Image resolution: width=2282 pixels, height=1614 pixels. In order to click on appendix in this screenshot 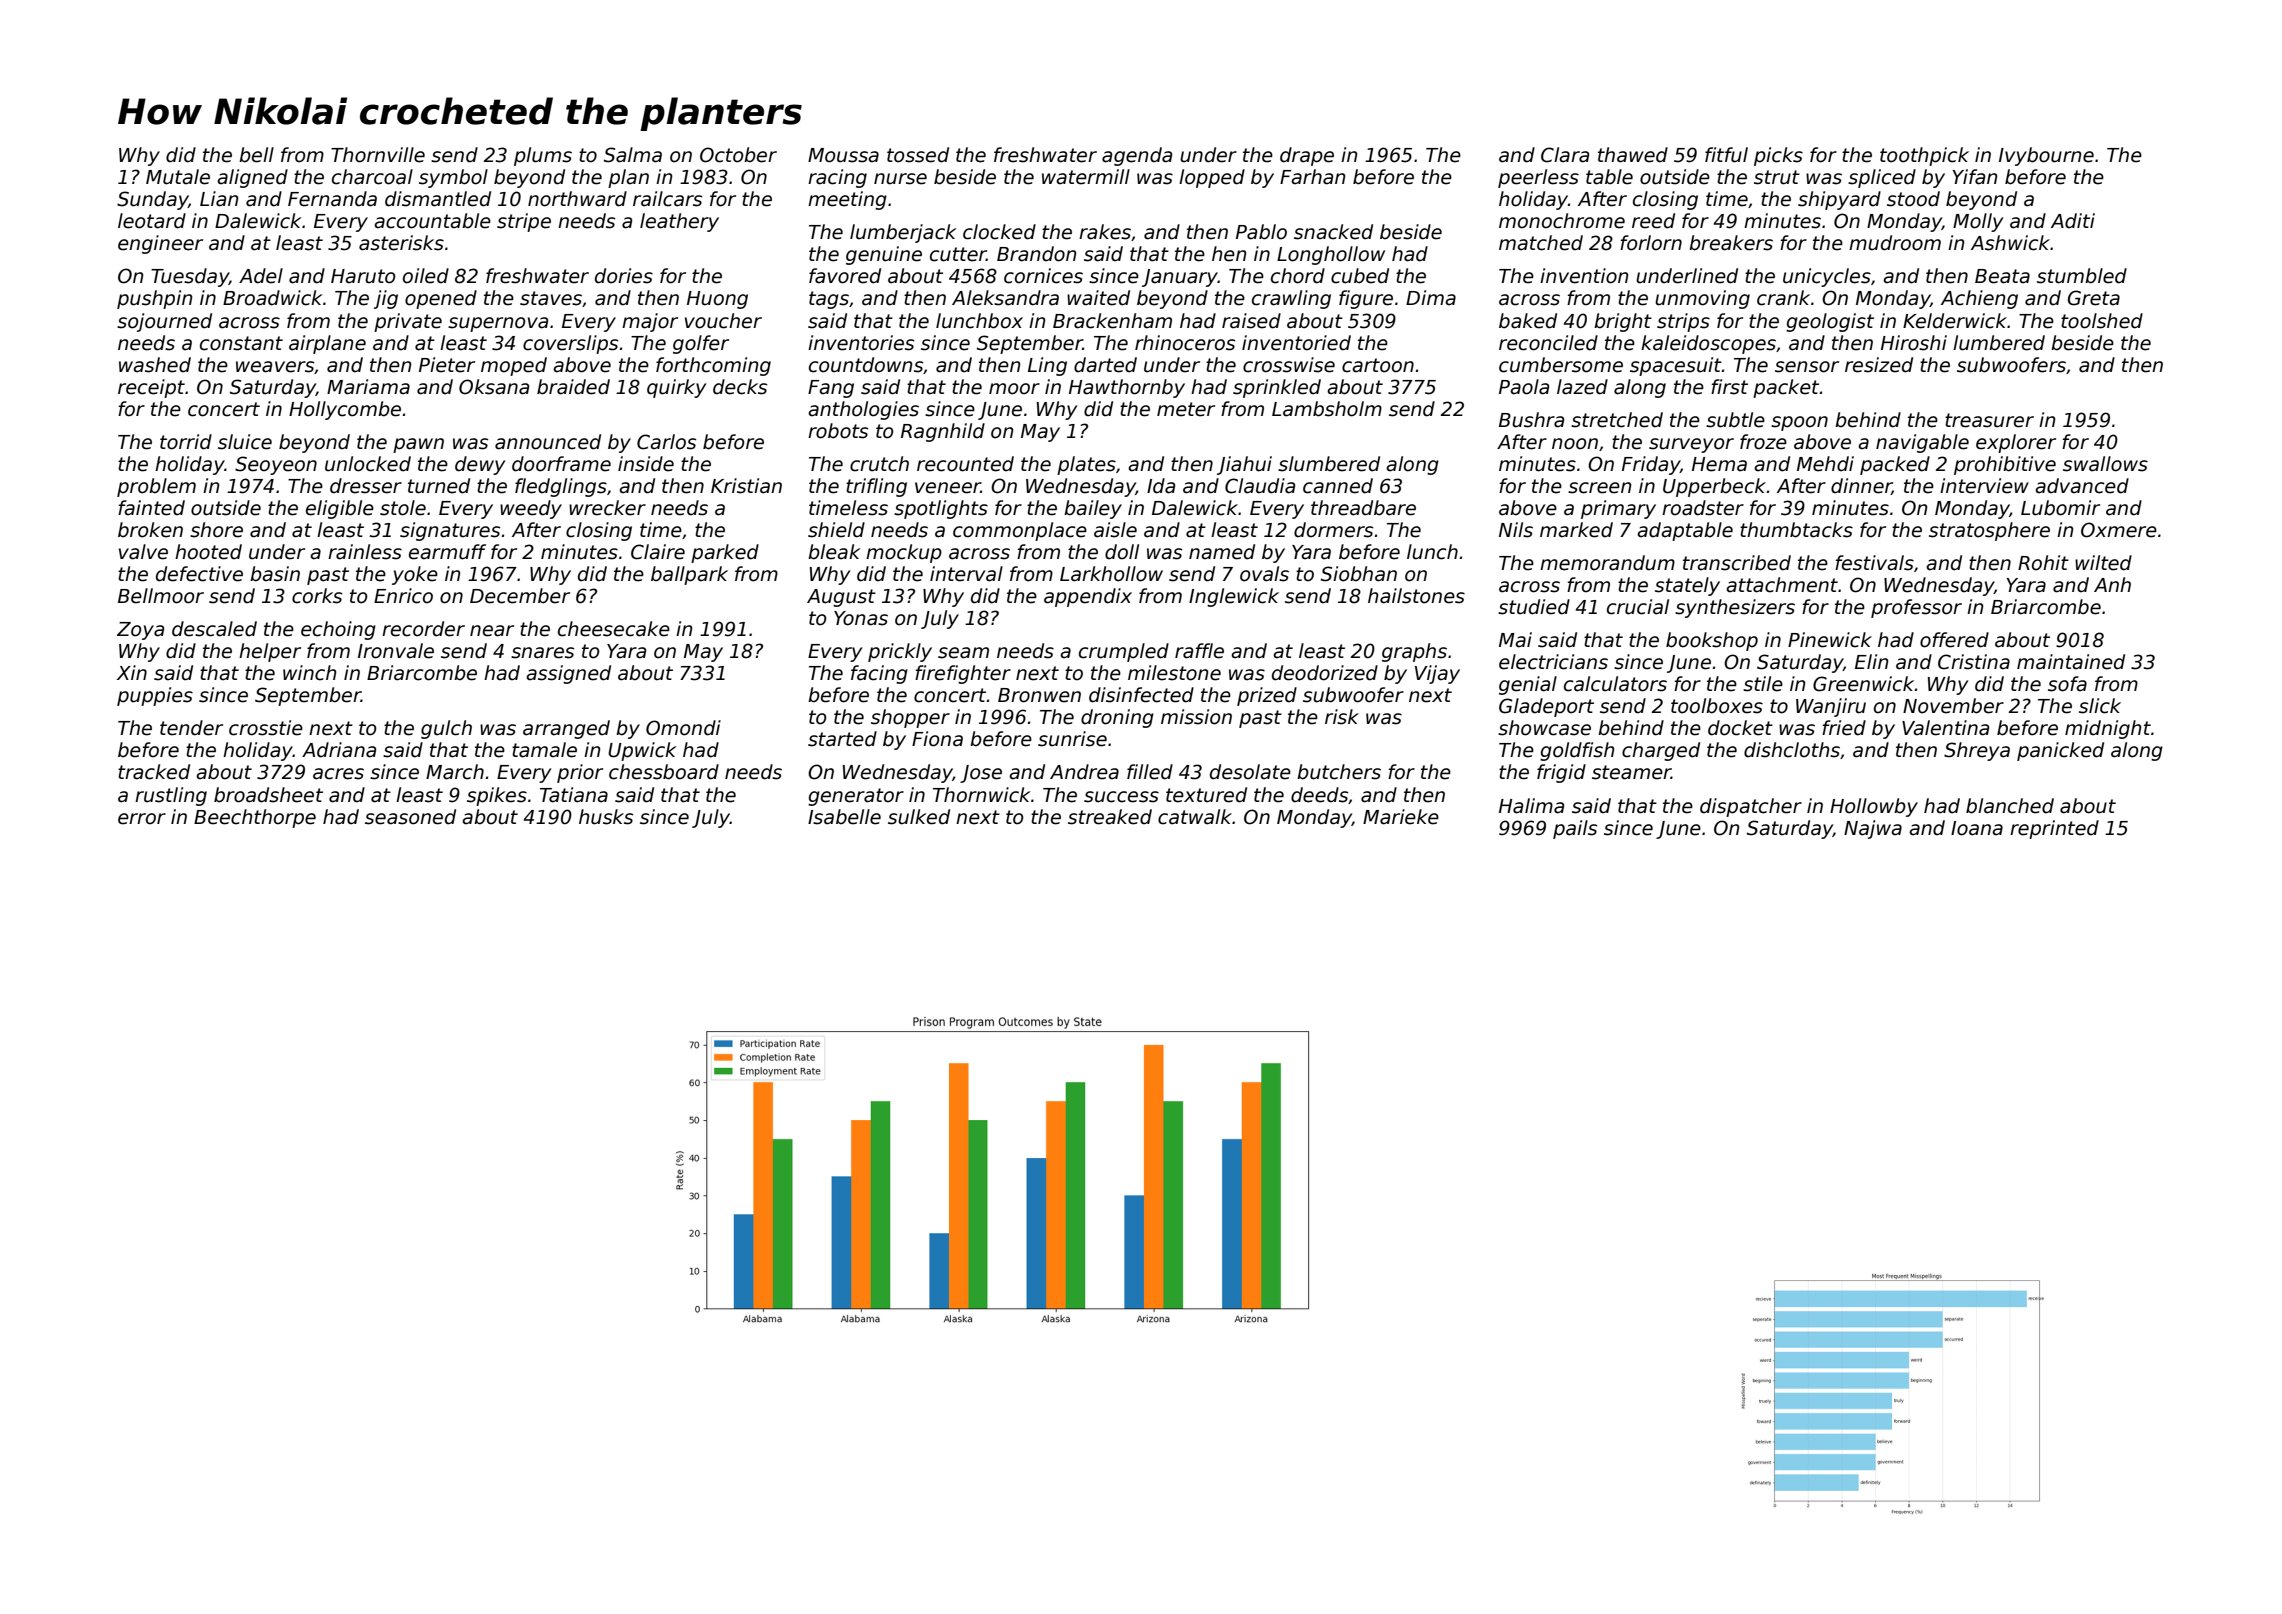, I will do `click(1088, 597)`.
